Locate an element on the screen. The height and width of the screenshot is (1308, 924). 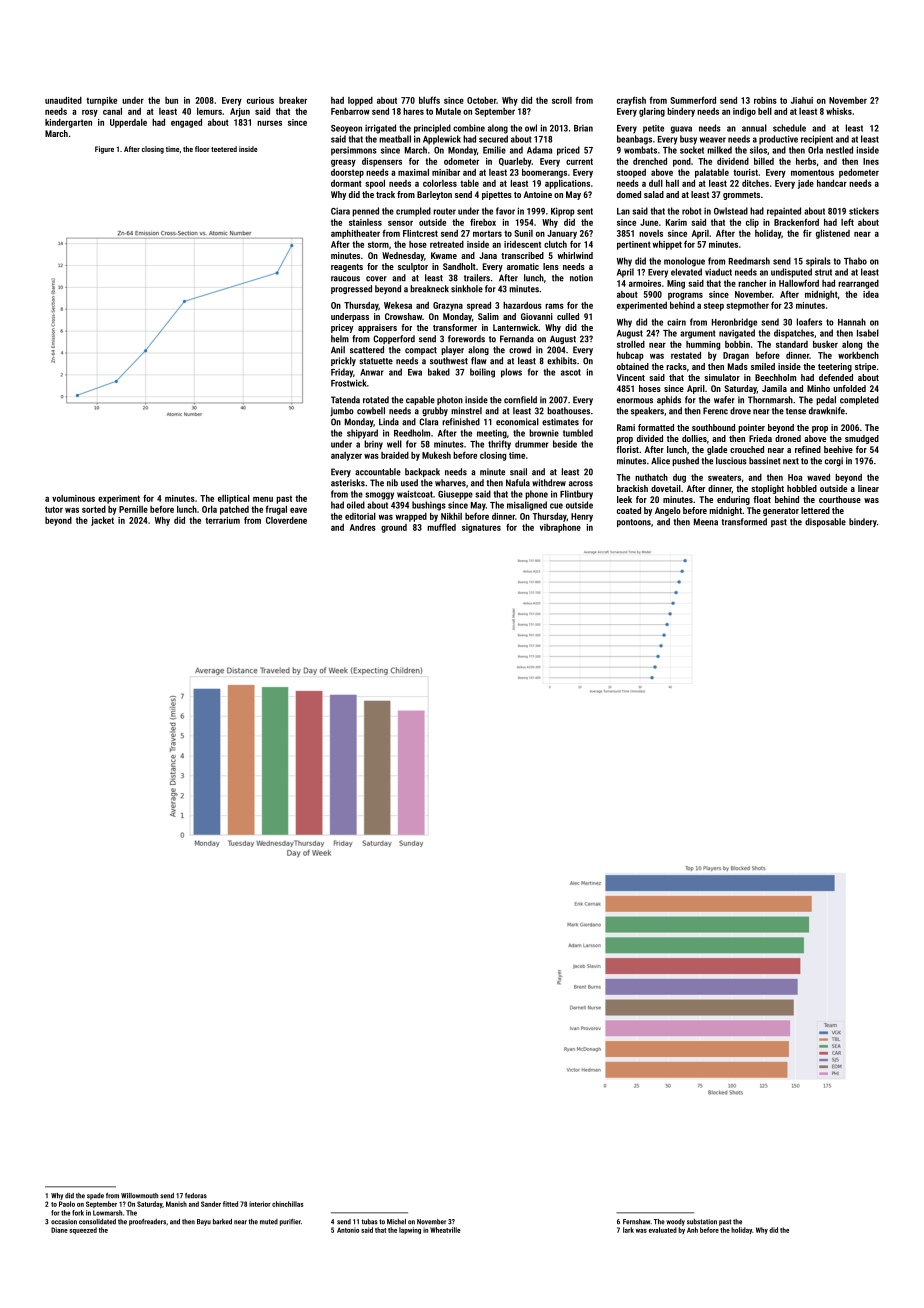
Jiahui is located at coordinates (802, 100).
